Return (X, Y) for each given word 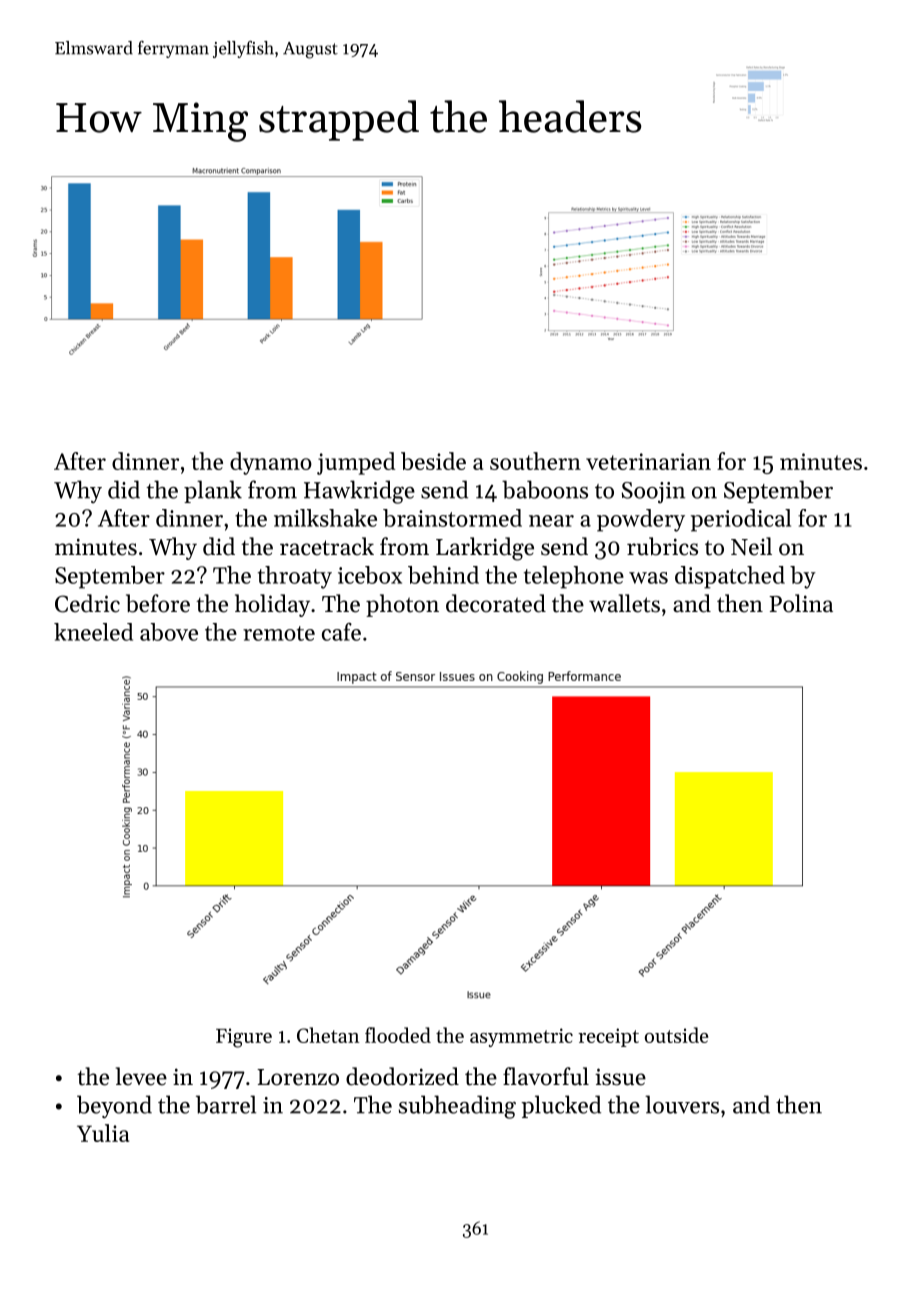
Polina (801, 603)
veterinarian (648, 461)
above (169, 632)
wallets (624, 603)
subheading (457, 1107)
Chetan (328, 1035)
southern (535, 461)
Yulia (103, 1133)
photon (402, 605)
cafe (341, 632)
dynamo (271, 463)
